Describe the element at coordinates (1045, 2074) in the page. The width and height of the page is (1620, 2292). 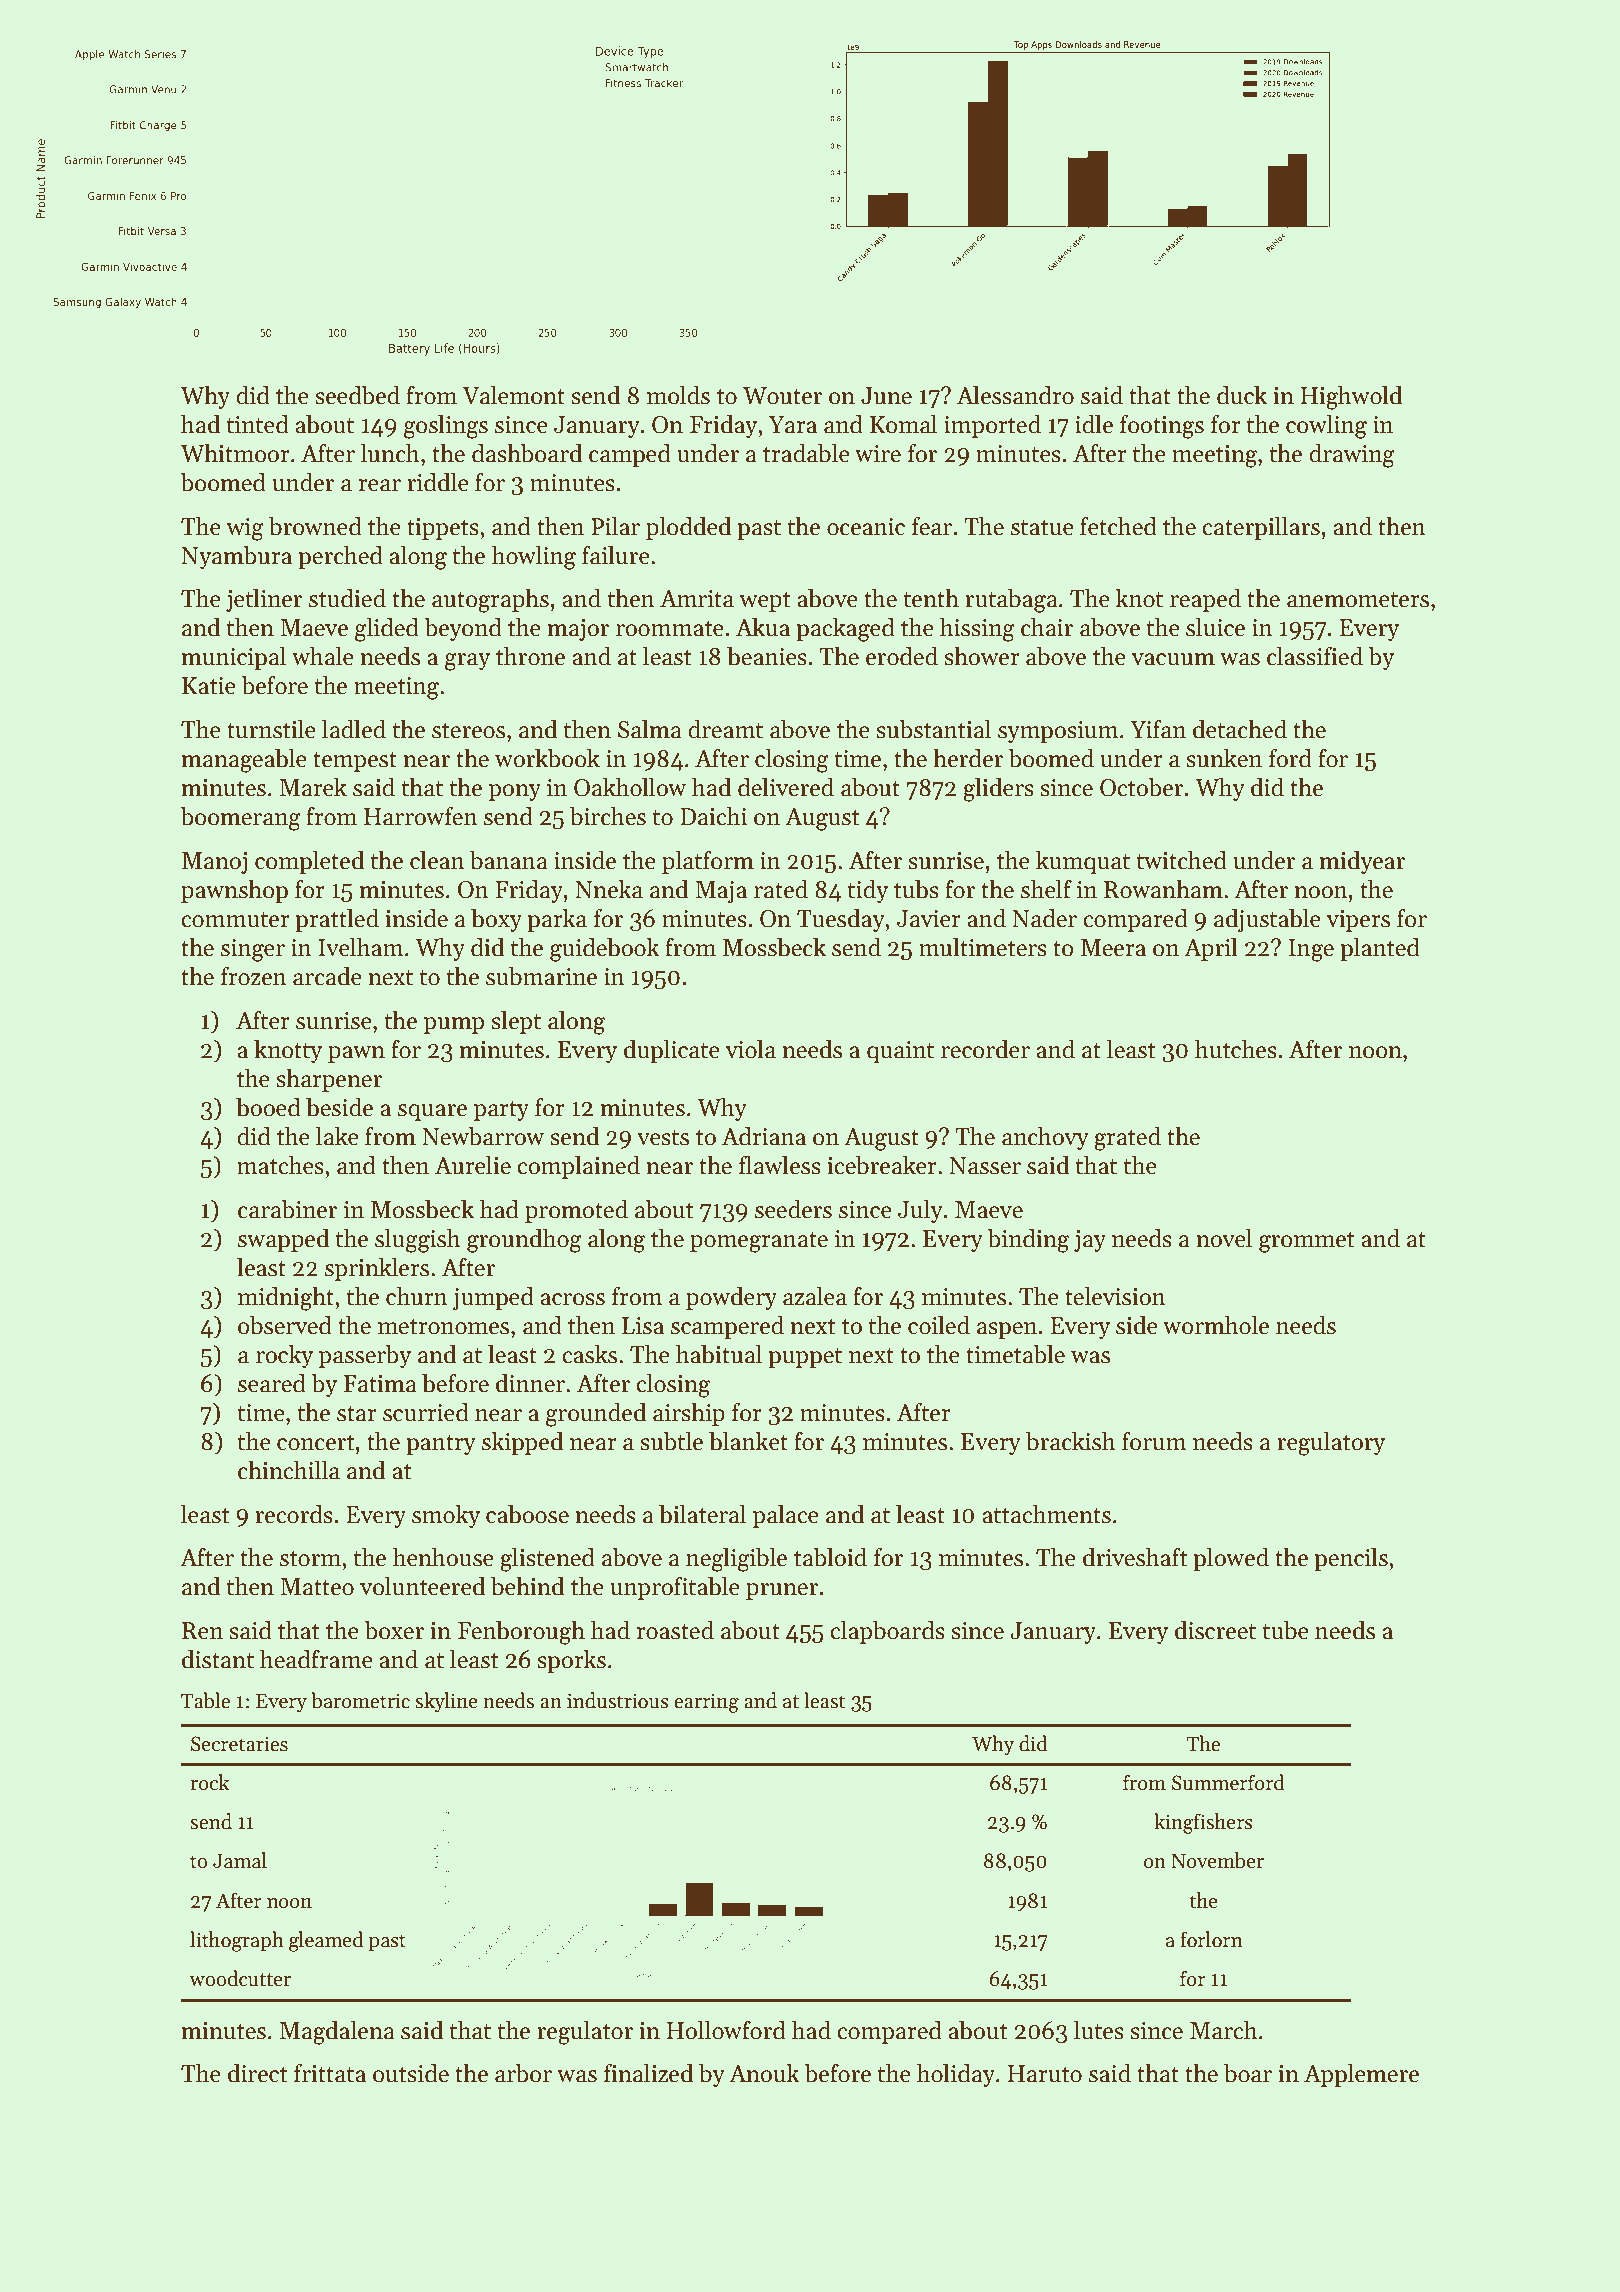
I see `Haruto` at that location.
